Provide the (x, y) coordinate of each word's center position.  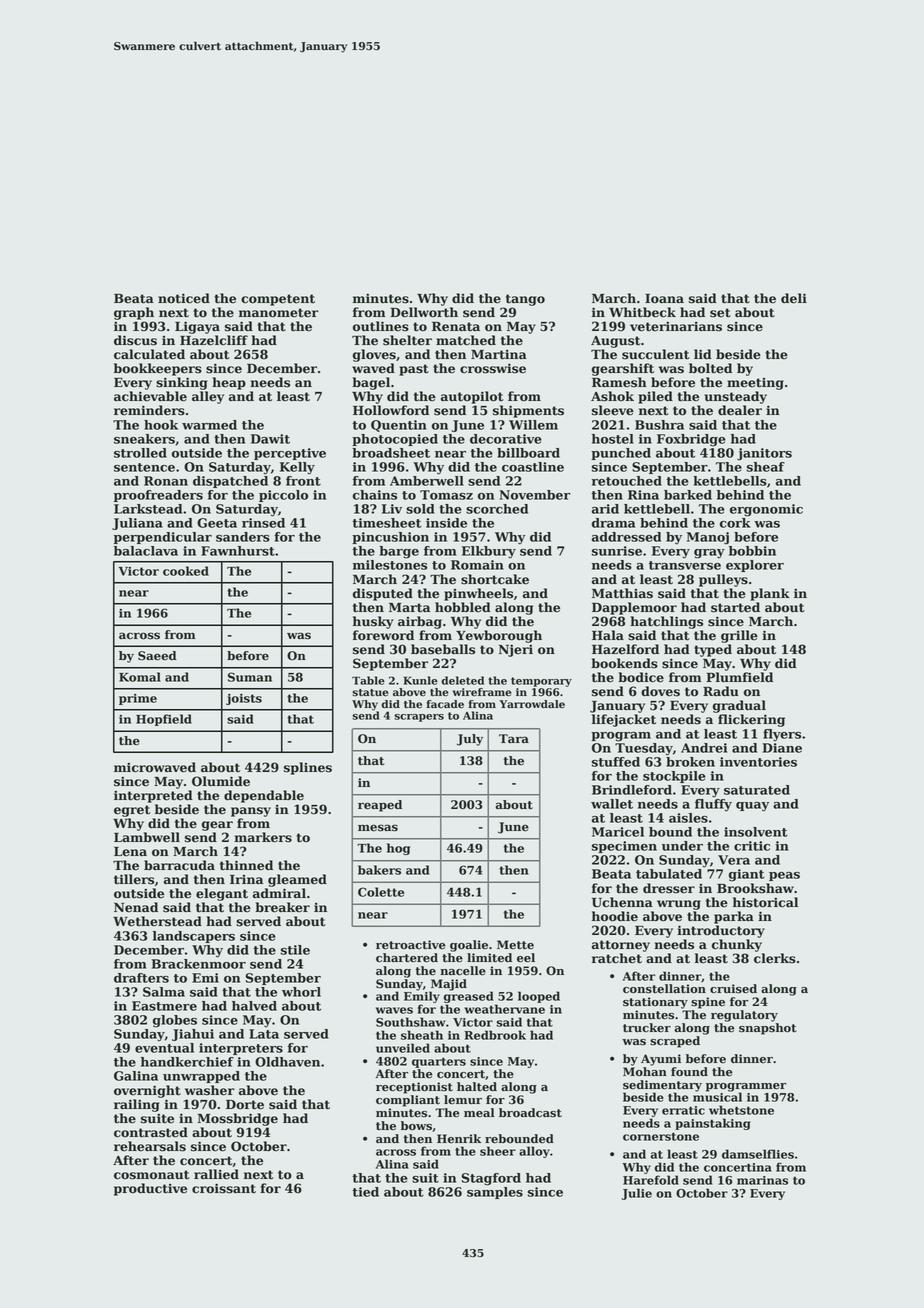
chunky (737, 945)
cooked (186, 571)
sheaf (766, 467)
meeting (755, 384)
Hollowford (391, 410)
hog (398, 849)
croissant (224, 1188)
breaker (282, 907)
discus (135, 340)
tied (365, 1192)
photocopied (395, 440)
